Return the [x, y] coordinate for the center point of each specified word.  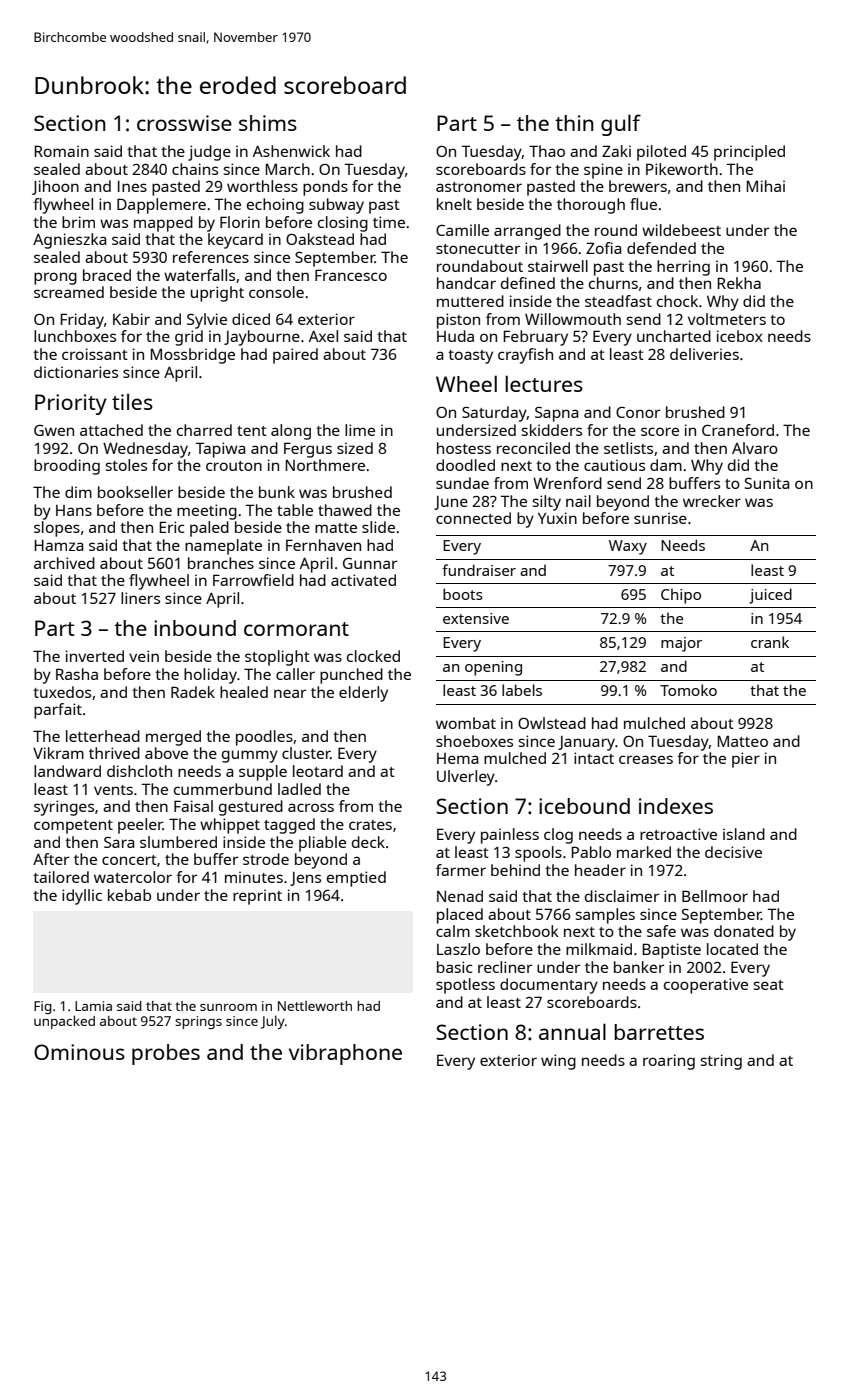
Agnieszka [70, 241]
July [273, 1022]
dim [78, 492]
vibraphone [345, 1054]
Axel [323, 336]
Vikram [58, 753]
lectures [544, 383]
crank [770, 642]
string [721, 1062]
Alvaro [755, 448]
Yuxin [557, 518]
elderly [363, 694]
